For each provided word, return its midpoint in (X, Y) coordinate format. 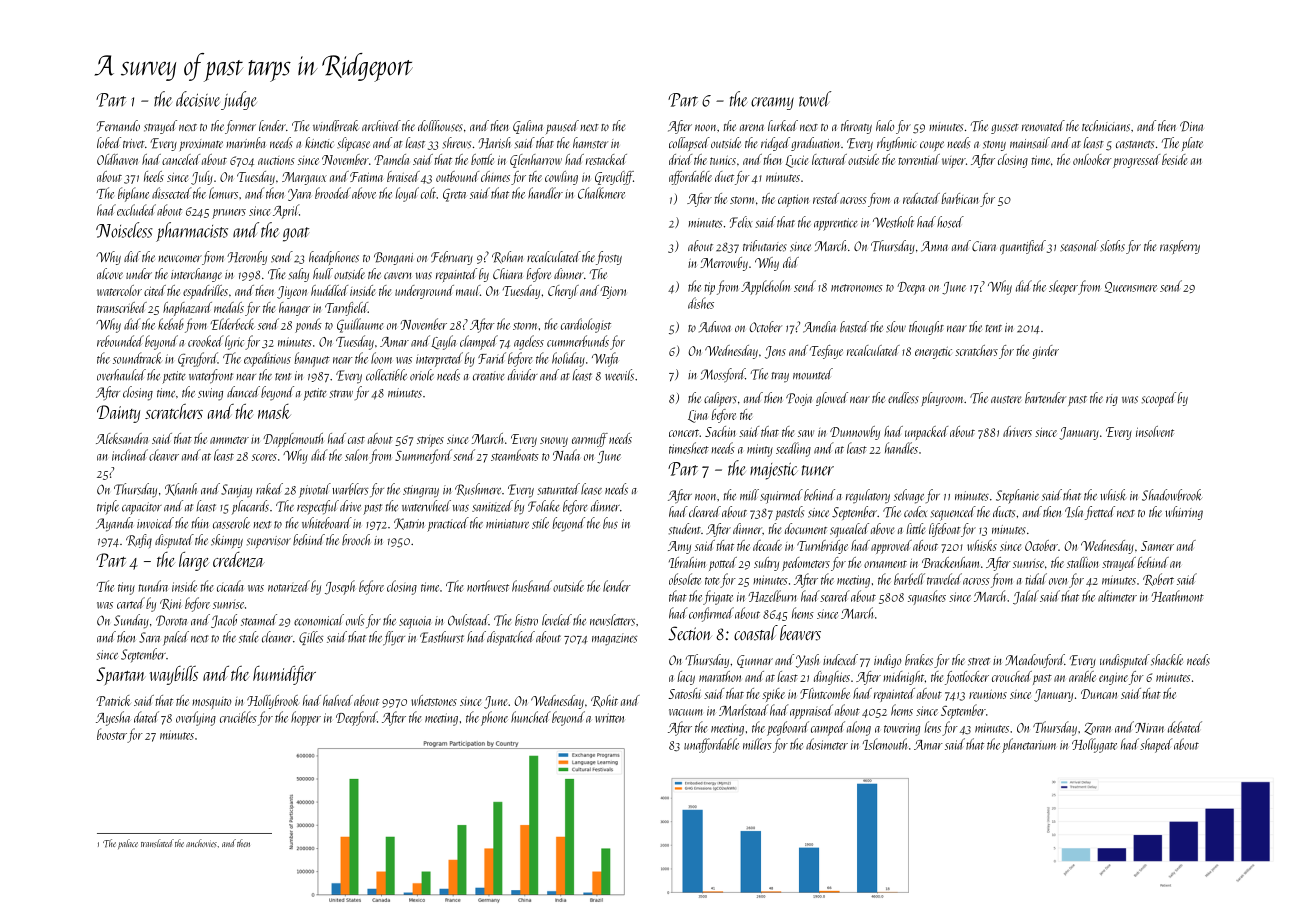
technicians (1106, 126)
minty (760, 450)
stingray (421, 491)
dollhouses (440, 126)
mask (274, 411)
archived (381, 125)
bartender (1045, 397)
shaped (1156, 745)
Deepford (356, 718)
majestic (773, 471)
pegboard (788, 728)
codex (915, 512)
